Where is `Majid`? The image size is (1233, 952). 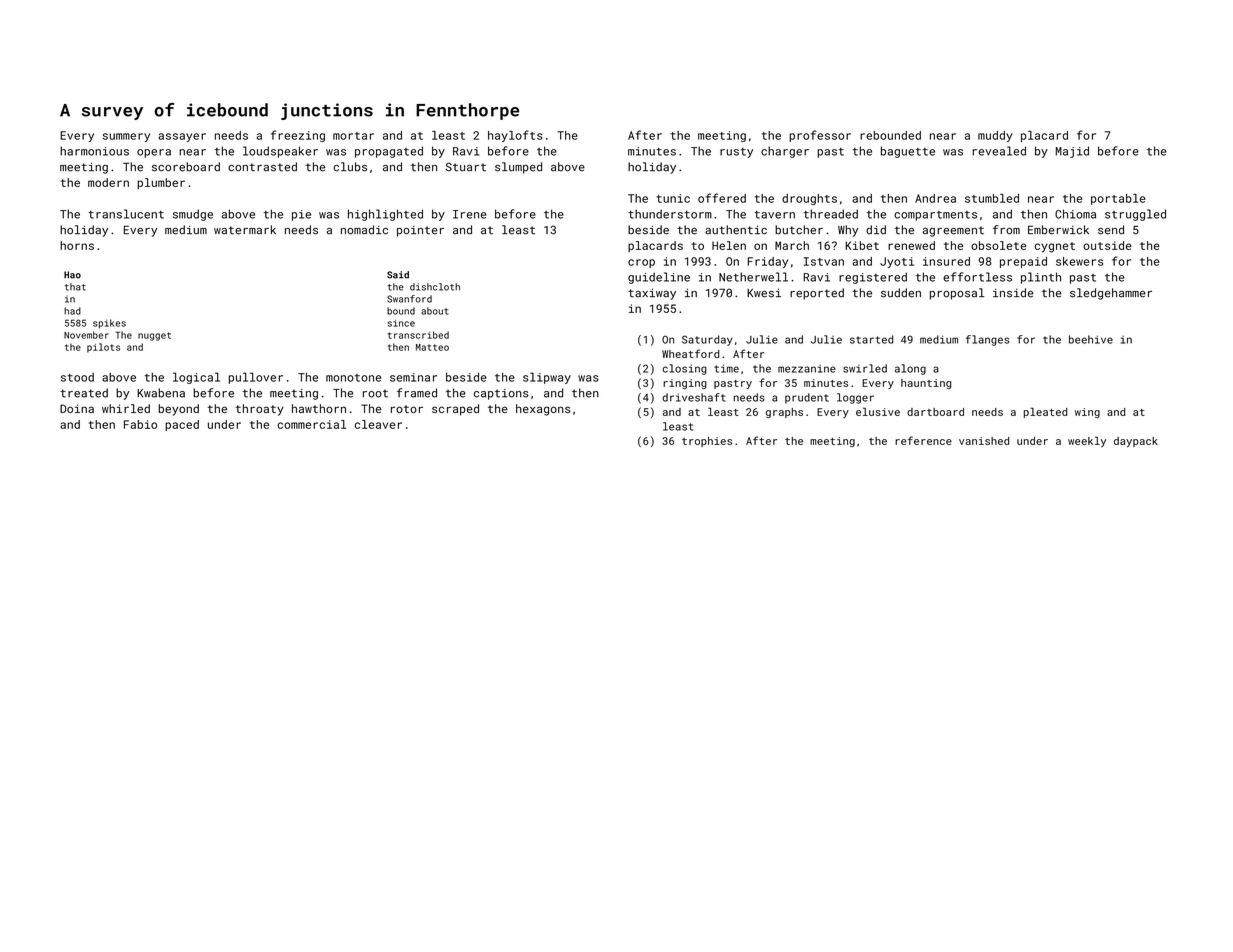 Majid is located at coordinates (1072, 152).
